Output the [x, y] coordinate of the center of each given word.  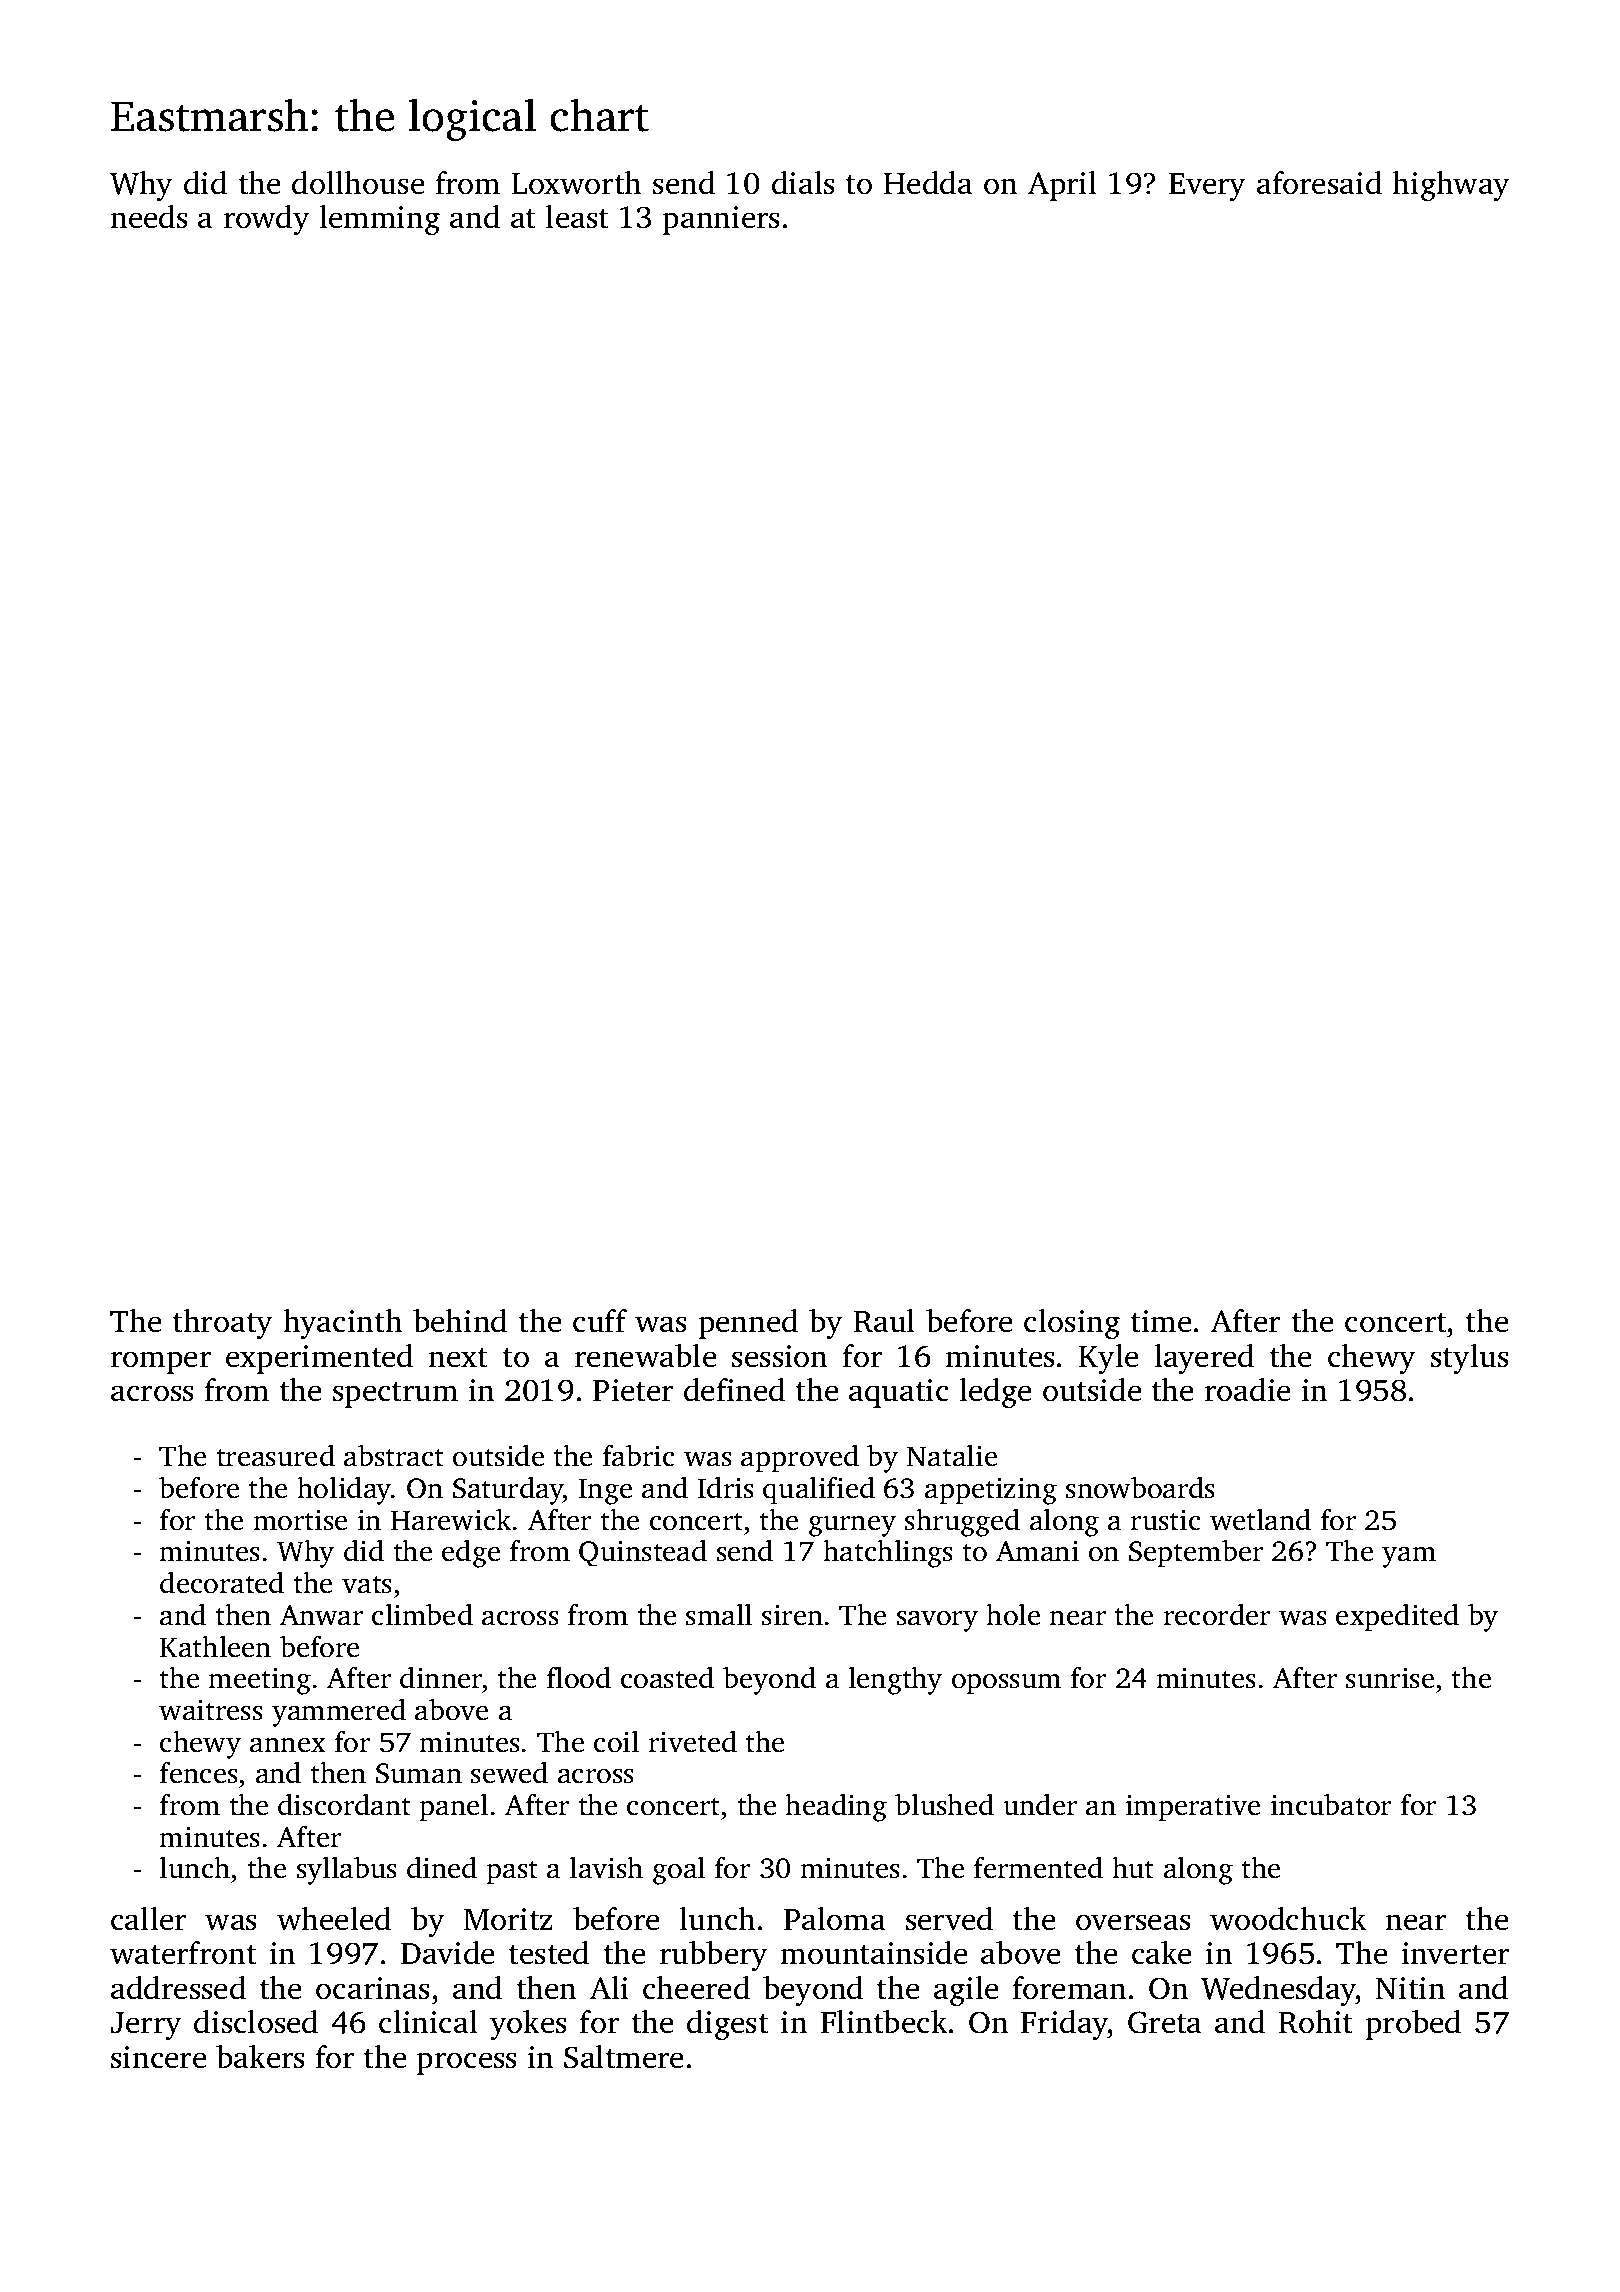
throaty [223, 1324]
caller [148, 1919]
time [1161, 1321]
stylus [1470, 1359]
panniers [721, 220]
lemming [380, 220]
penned [748, 1324]
